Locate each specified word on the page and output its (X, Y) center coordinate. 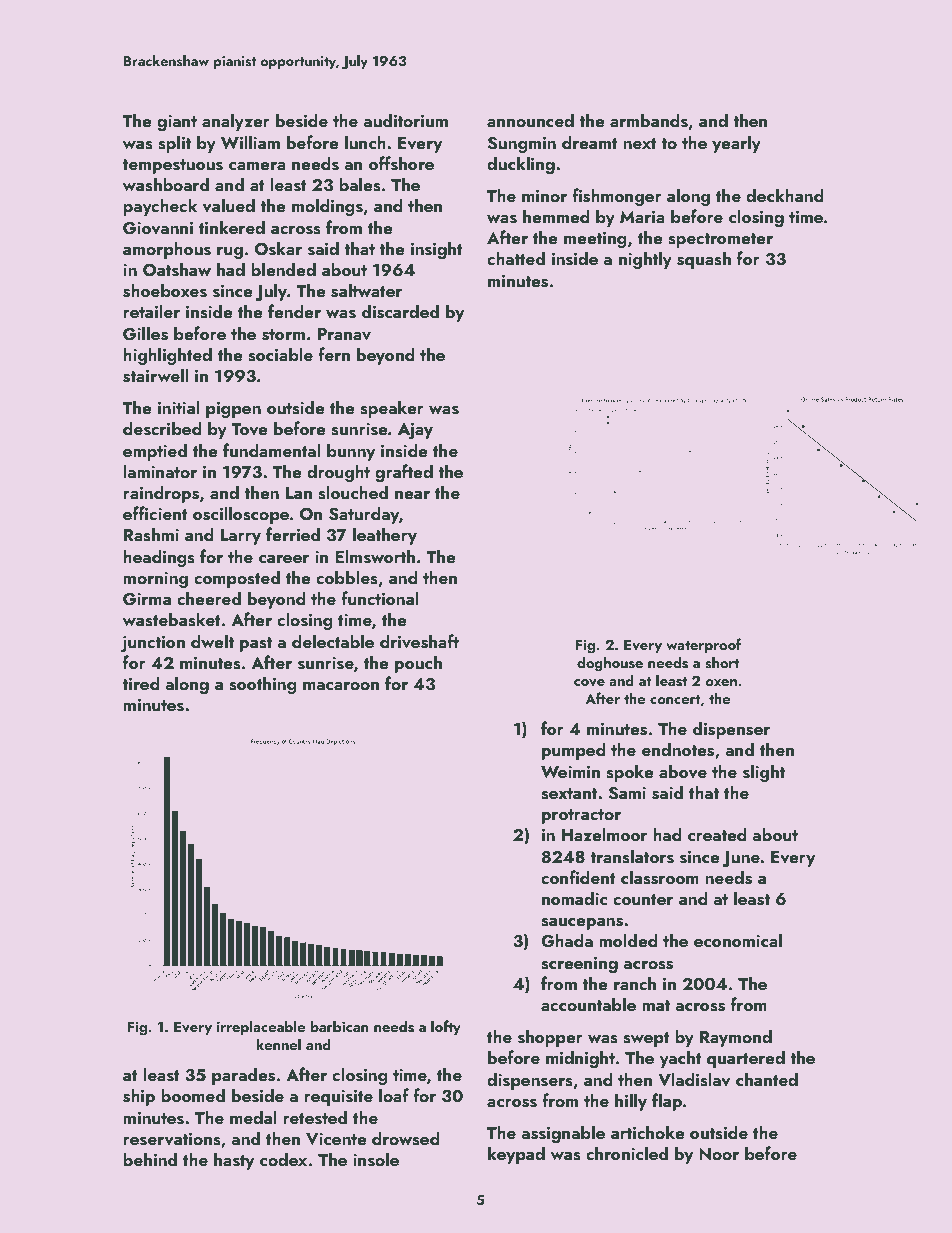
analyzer (236, 122)
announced (530, 120)
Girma (147, 599)
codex (283, 1159)
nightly (645, 260)
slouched (353, 492)
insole (376, 1159)
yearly (736, 144)
